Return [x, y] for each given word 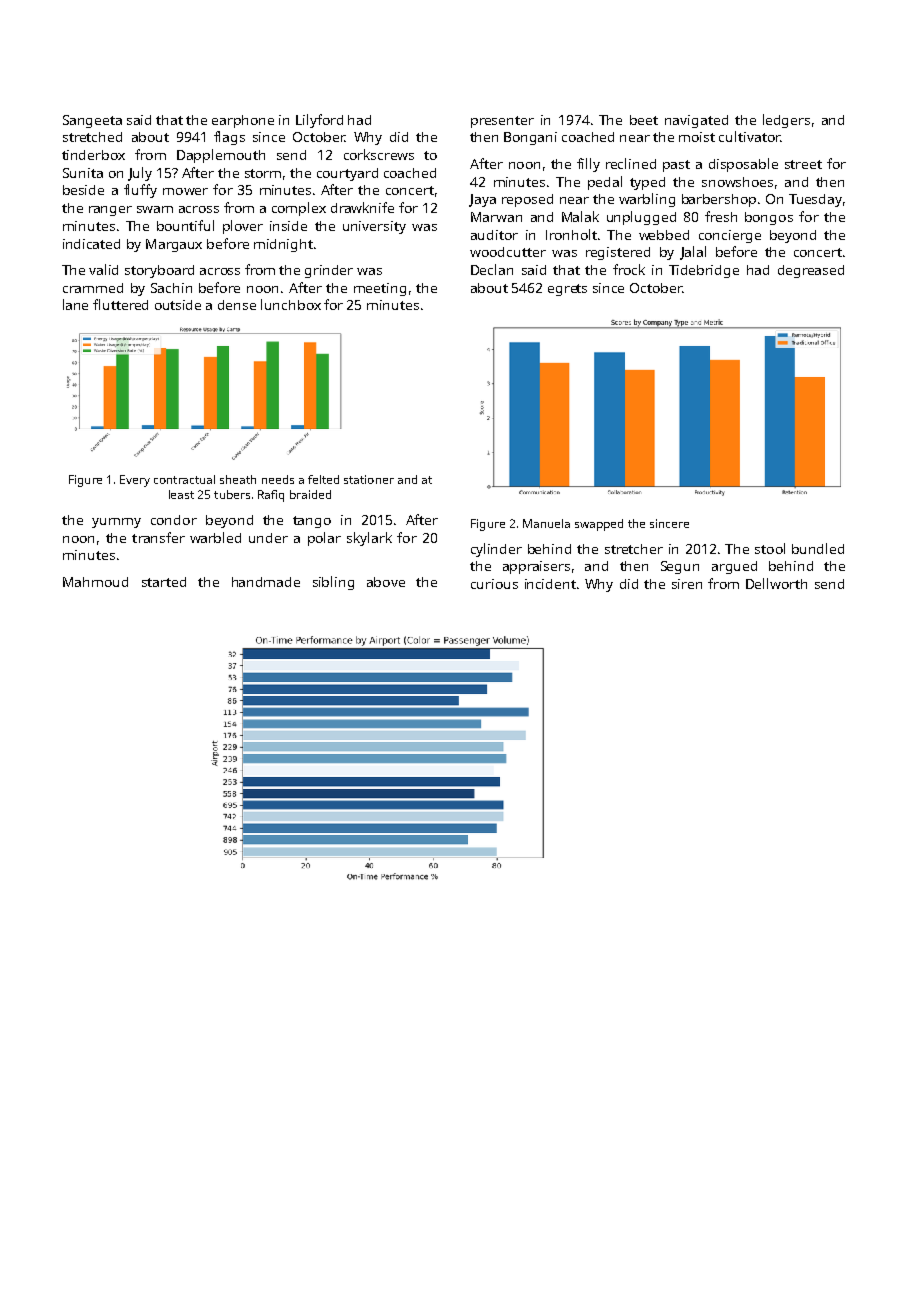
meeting [380, 289]
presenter [502, 122]
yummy [116, 523]
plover [243, 227]
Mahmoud [95, 582]
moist [697, 137]
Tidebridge [704, 271]
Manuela [546, 523]
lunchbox [291, 304]
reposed [527, 200]
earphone [243, 121]
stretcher [634, 549]
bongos [769, 218]
